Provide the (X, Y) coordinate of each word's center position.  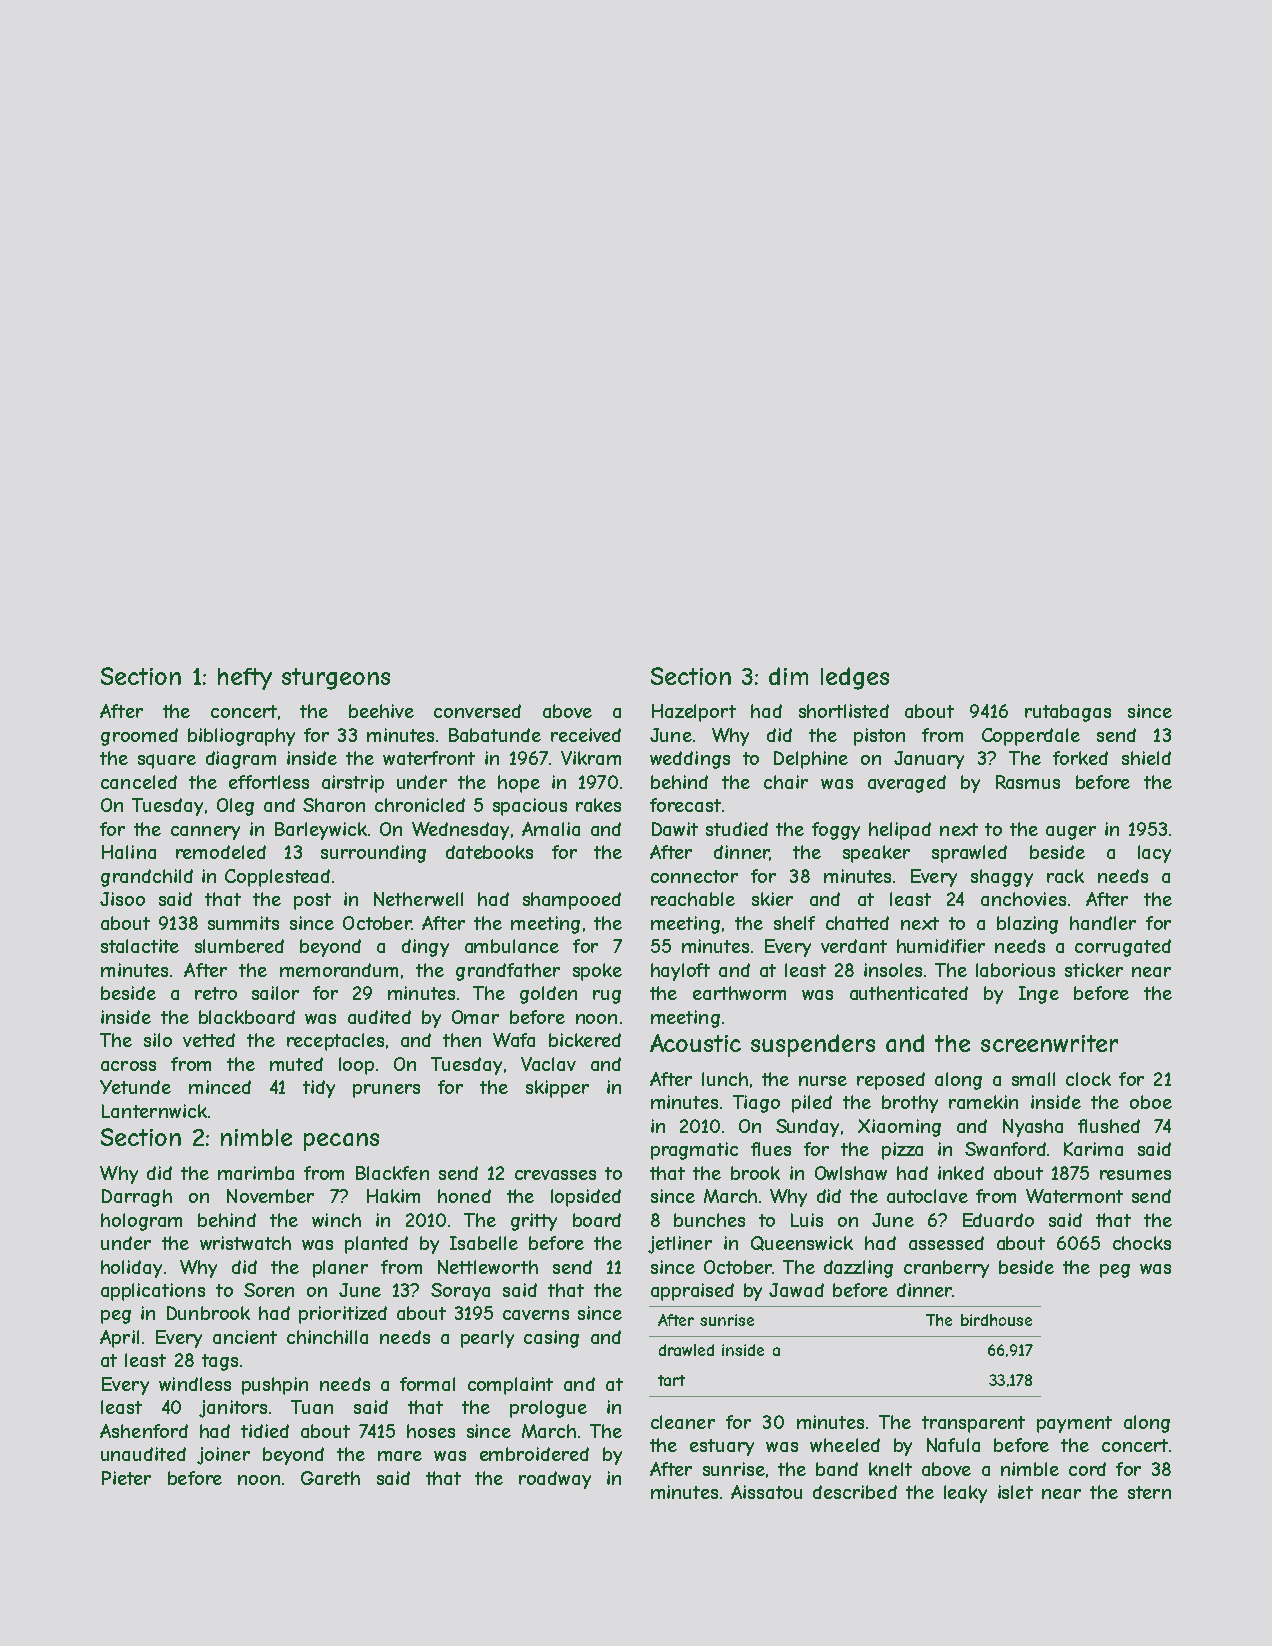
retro (216, 993)
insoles (893, 970)
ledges (855, 678)
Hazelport (694, 713)
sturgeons (336, 679)
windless (195, 1384)
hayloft (680, 972)
